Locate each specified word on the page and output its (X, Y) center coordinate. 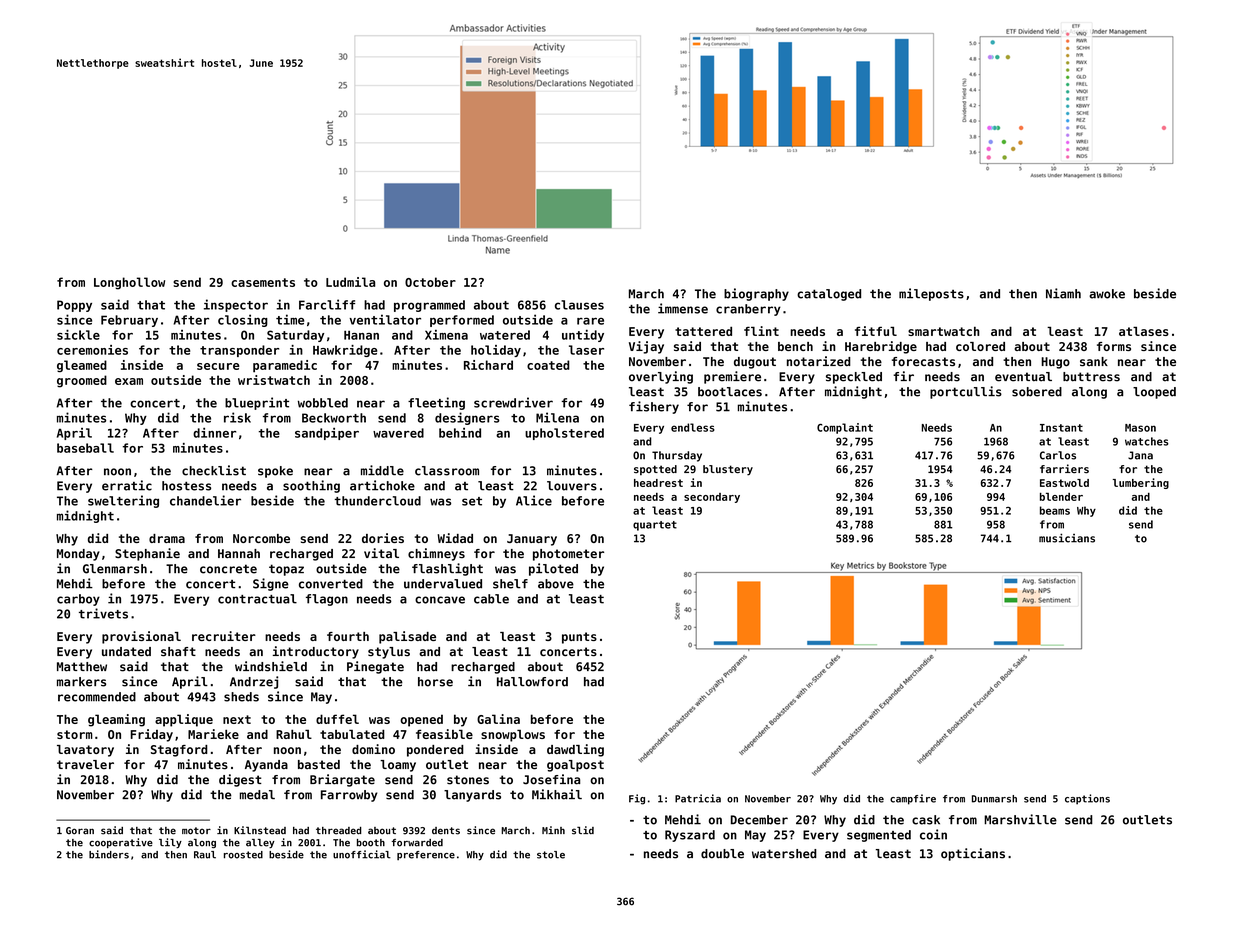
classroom (447, 471)
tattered (703, 331)
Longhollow (129, 283)
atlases (1144, 331)
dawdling (575, 750)
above (556, 584)
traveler (85, 764)
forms (1114, 346)
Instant (1061, 428)
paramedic (285, 366)
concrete (228, 569)
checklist (214, 470)
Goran (80, 831)
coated (548, 365)
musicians (1067, 538)
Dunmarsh (994, 799)
